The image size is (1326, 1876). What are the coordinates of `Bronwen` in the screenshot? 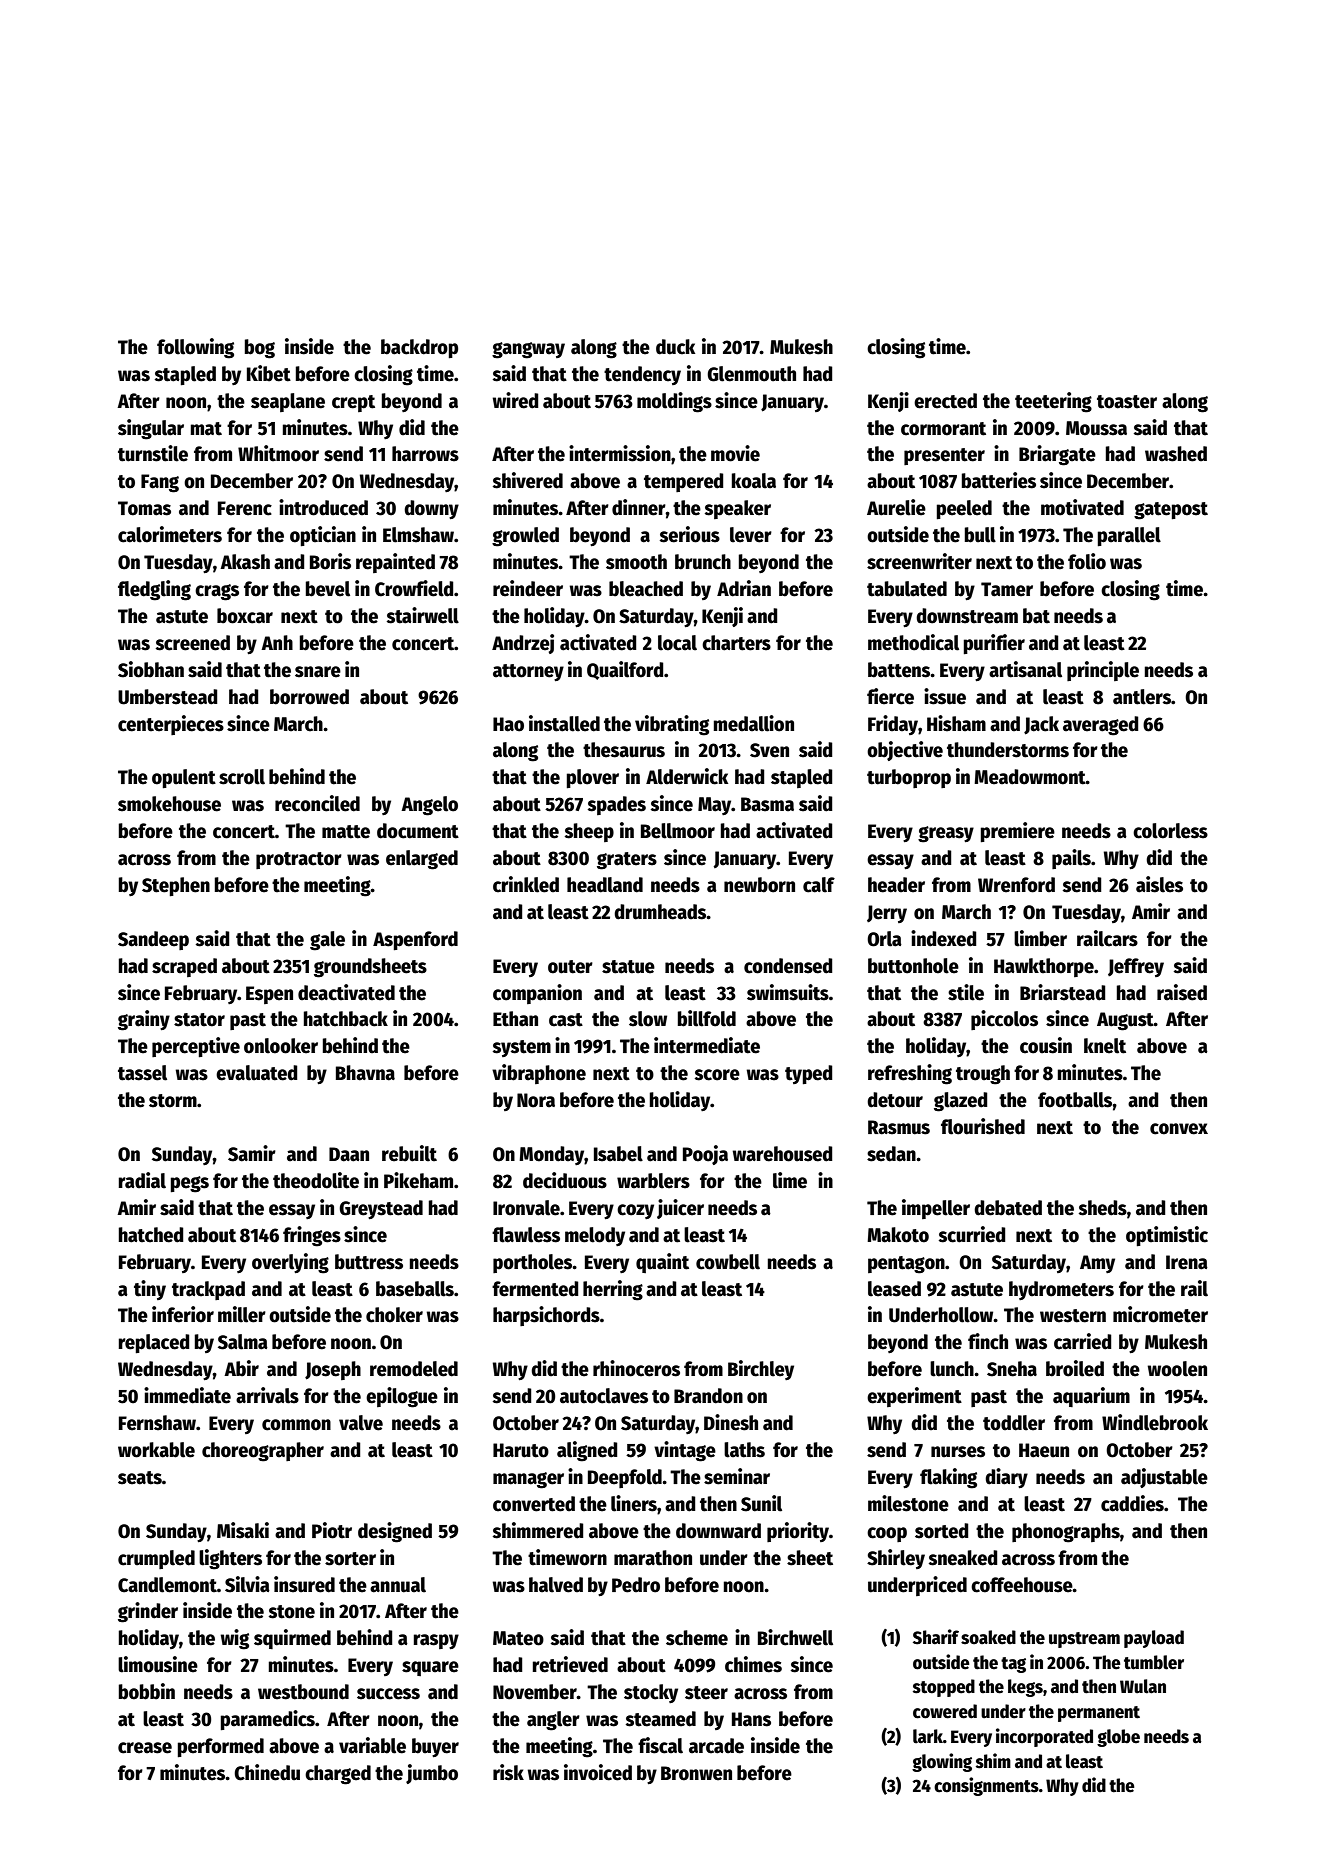 It's located at (696, 1773).
